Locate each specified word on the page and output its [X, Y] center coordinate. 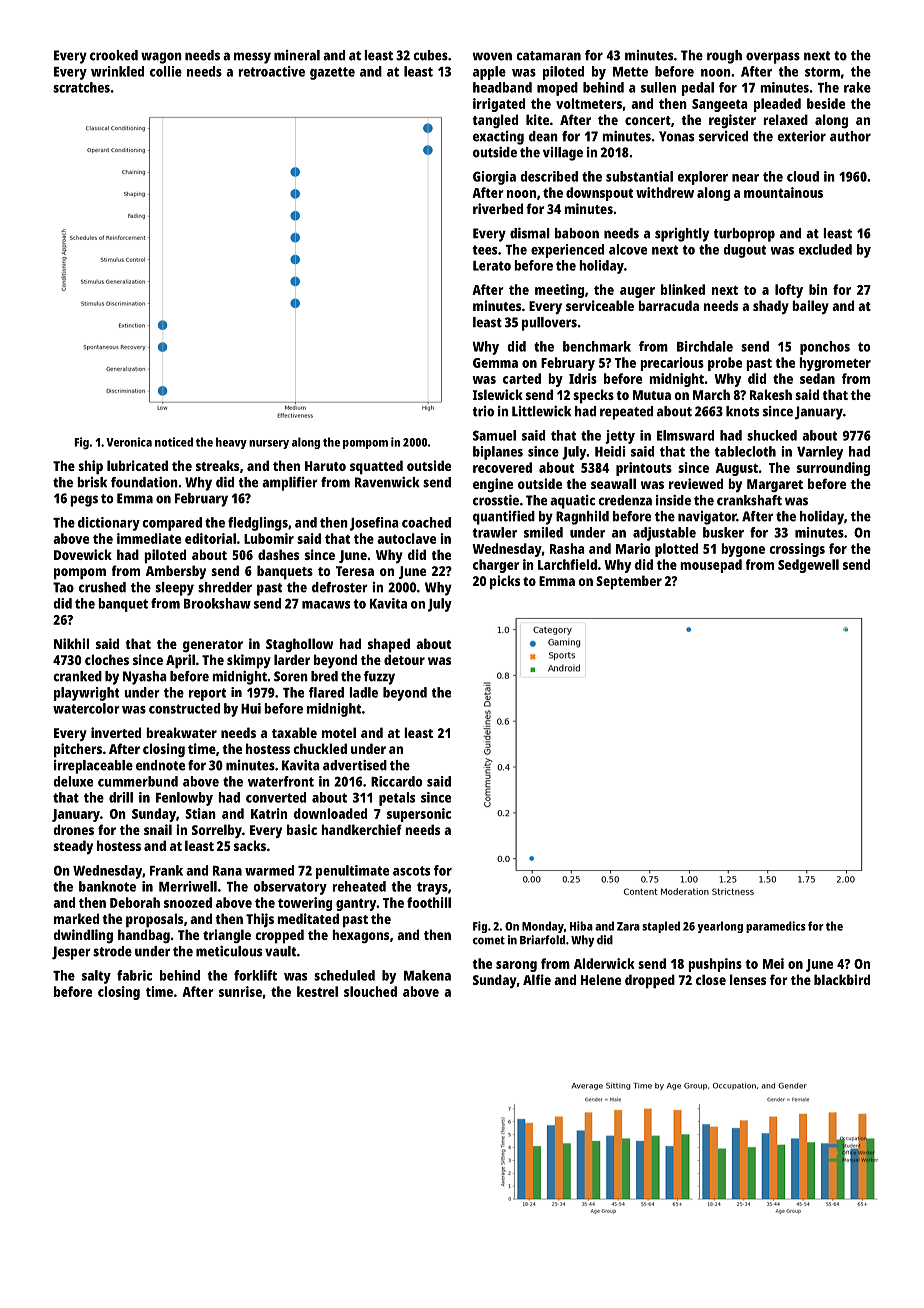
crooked [114, 55]
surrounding [833, 469]
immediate [149, 538]
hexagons [360, 936]
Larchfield [567, 564]
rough [724, 57]
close [711, 979]
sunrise [240, 991]
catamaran [548, 56]
